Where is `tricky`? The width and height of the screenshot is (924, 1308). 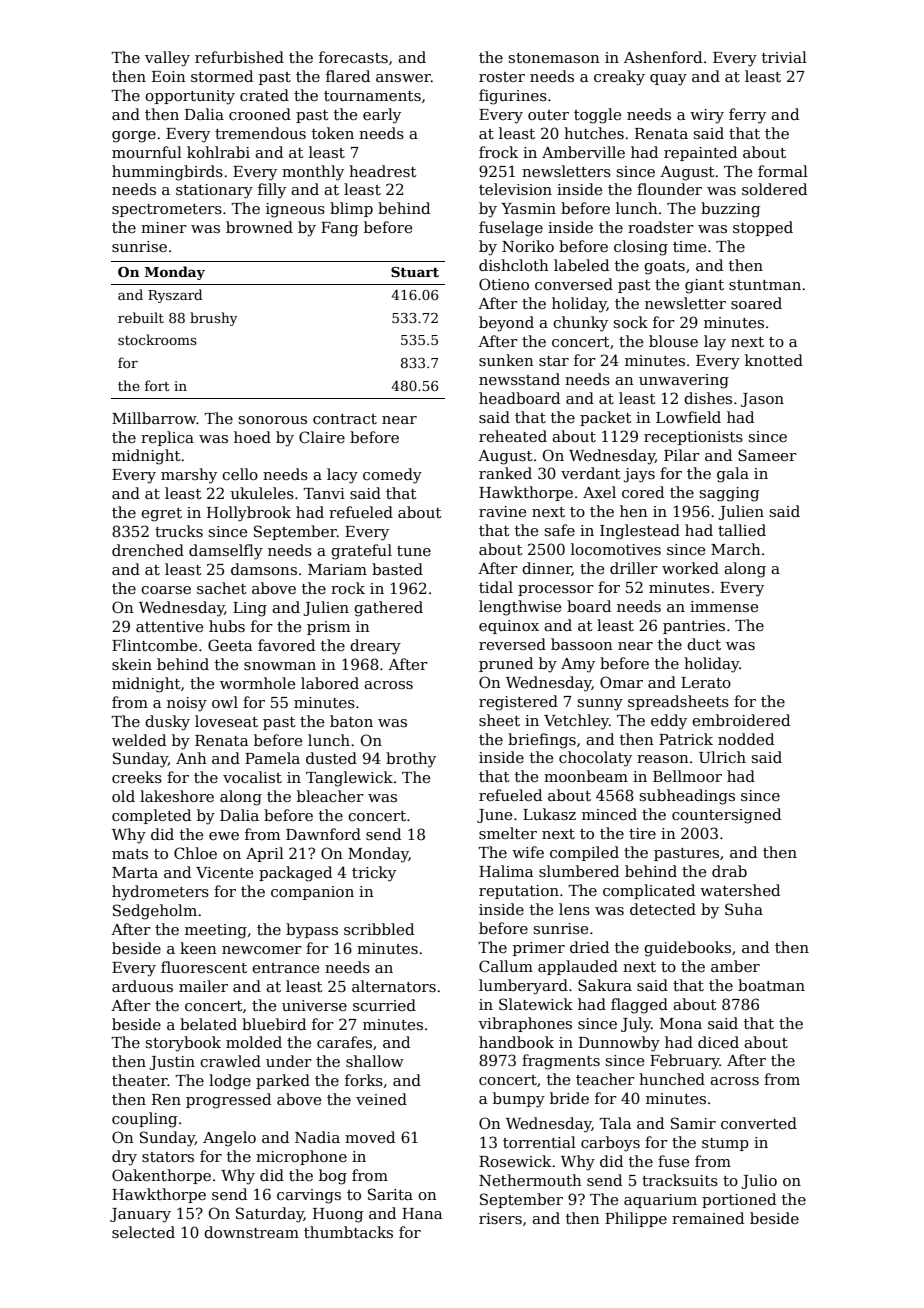 tricky is located at coordinates (374, 874).
